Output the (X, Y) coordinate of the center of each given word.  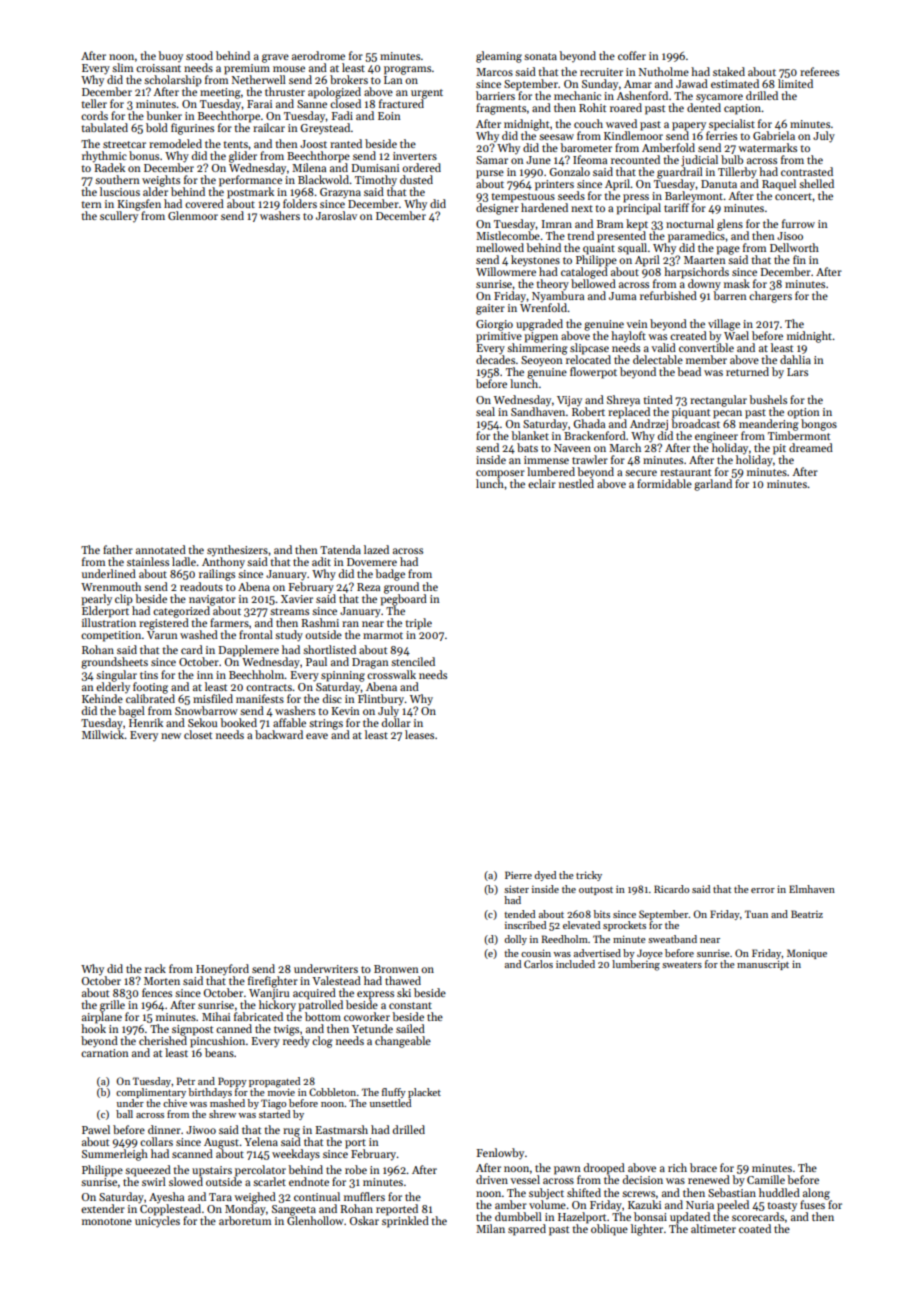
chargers (770, 297)
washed (199, 634)
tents (235, 144)
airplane (102, 1018)
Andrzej (649, 425)
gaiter (490, 309)
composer (500, 474)
